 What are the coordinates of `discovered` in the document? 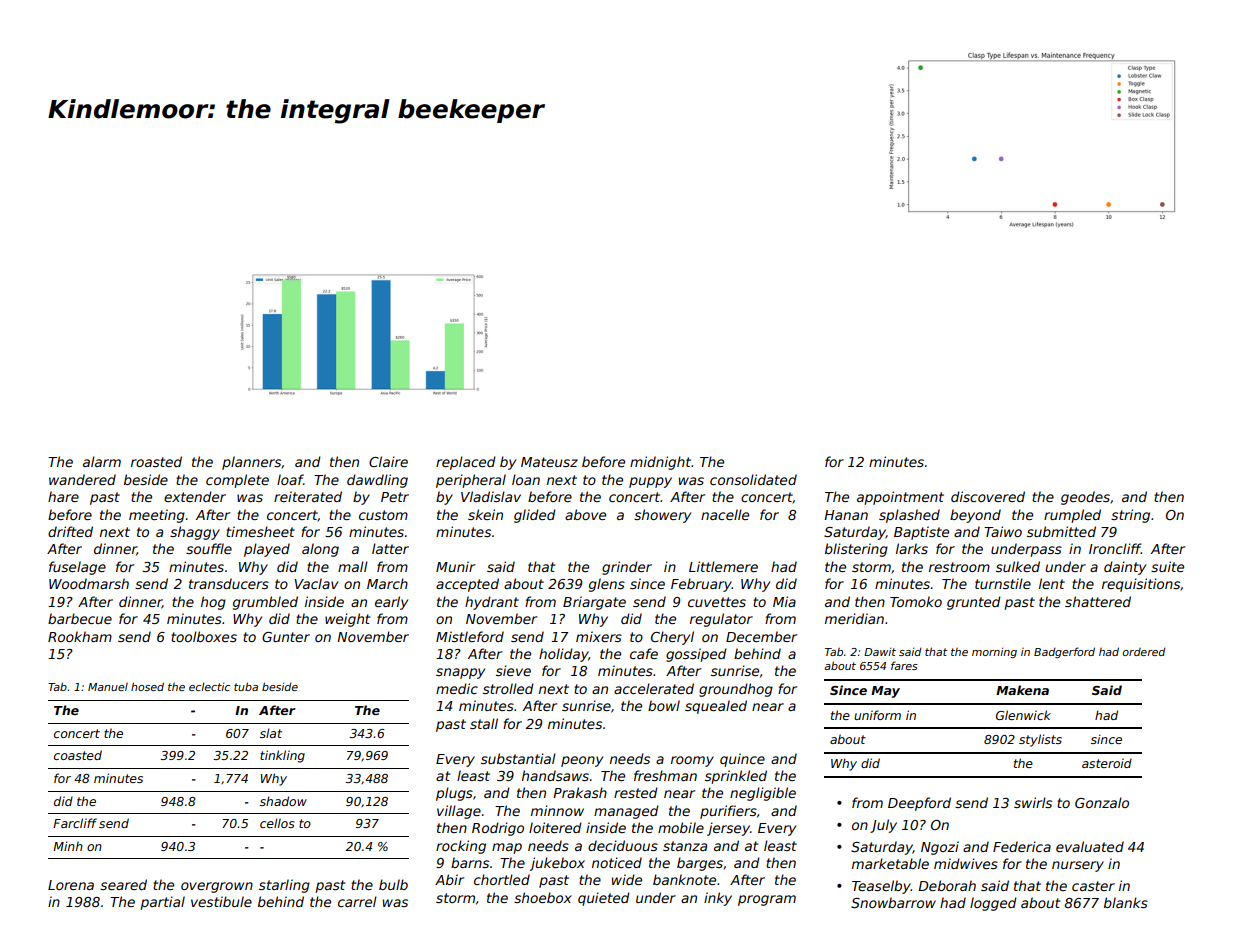 It's located at (988, 496).
